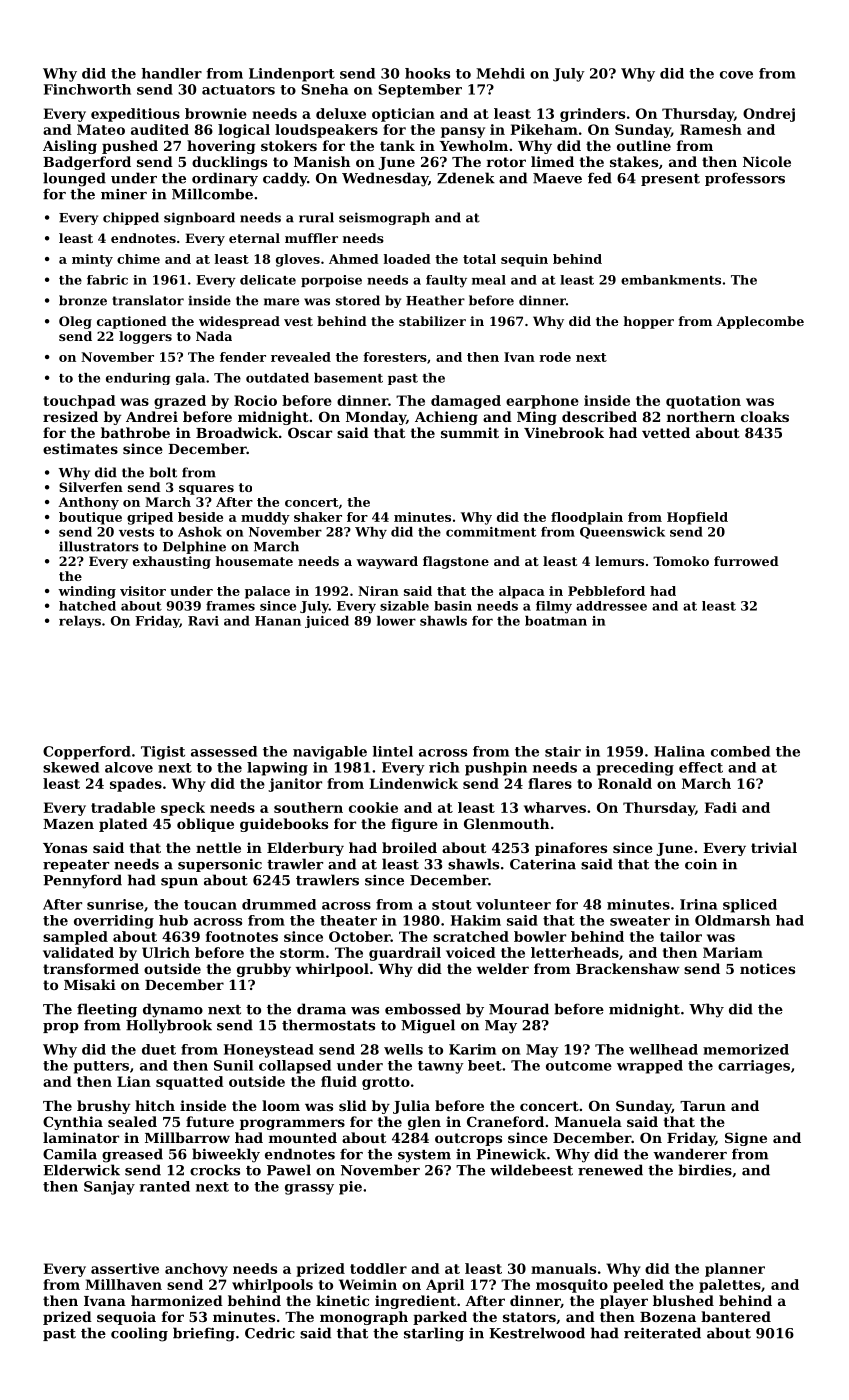 This screenshot has width=849, height=1400. I want to click on trivial, so click(774, 847).
